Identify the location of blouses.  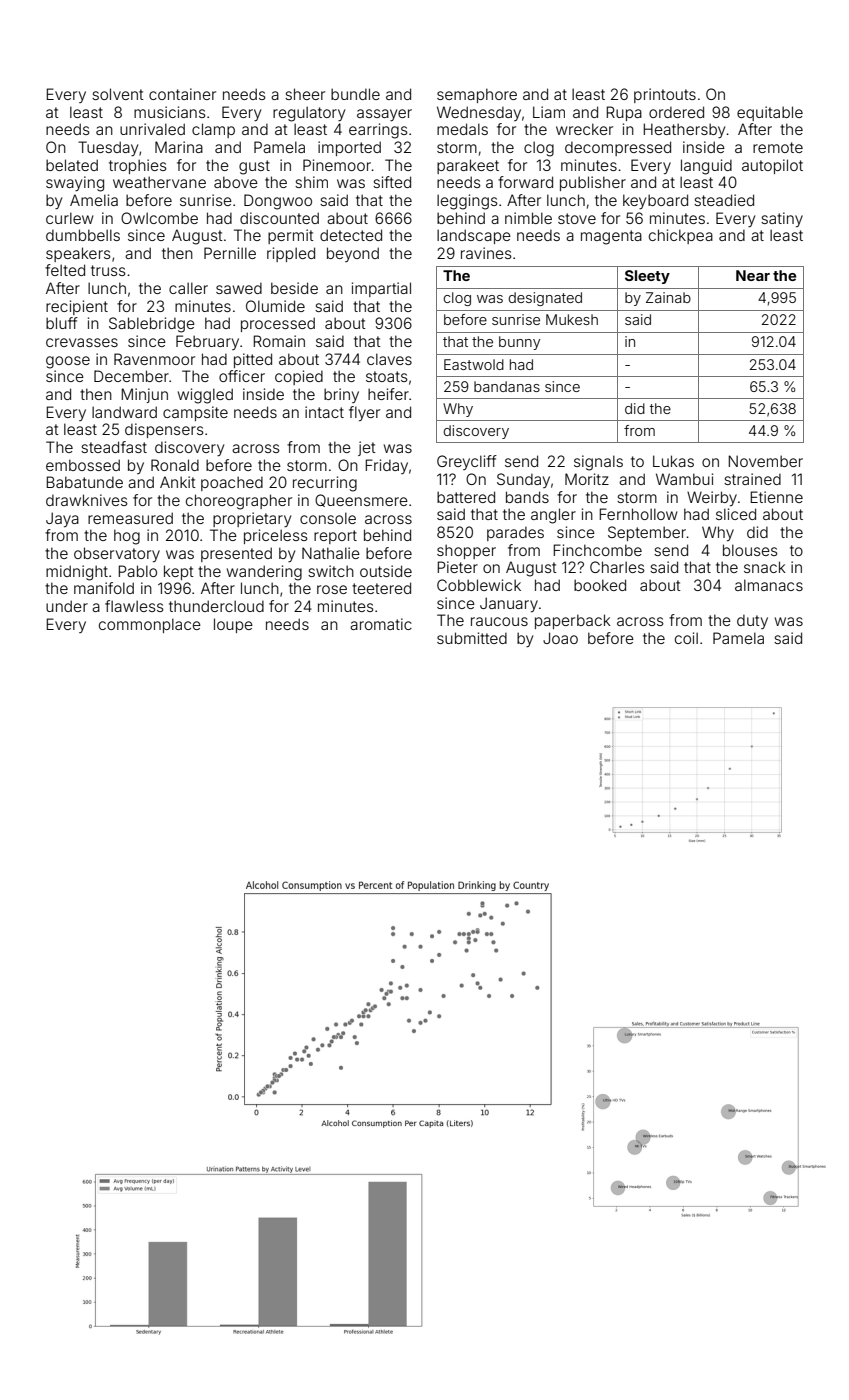
(750, 550).
